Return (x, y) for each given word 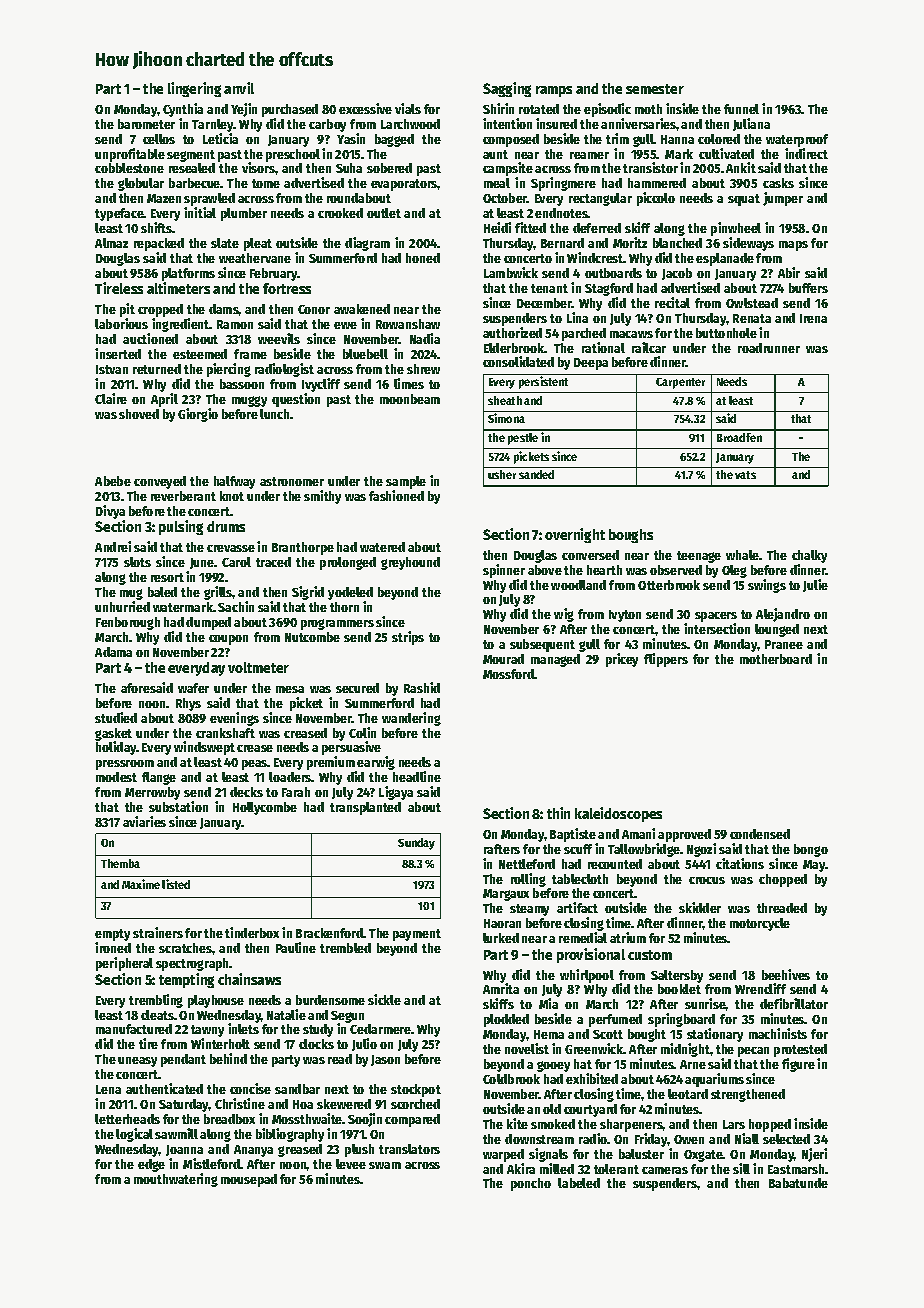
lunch (274, 414)
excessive (365, 108)
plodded (506, 1020)
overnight (575, 535)
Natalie (286, 1014)
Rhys (188, 704)
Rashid (422, 687)
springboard (681, 1020)
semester (655, 89)
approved (684, 835)
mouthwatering (176, 1180)
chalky (809, 556)
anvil (239, 88)
